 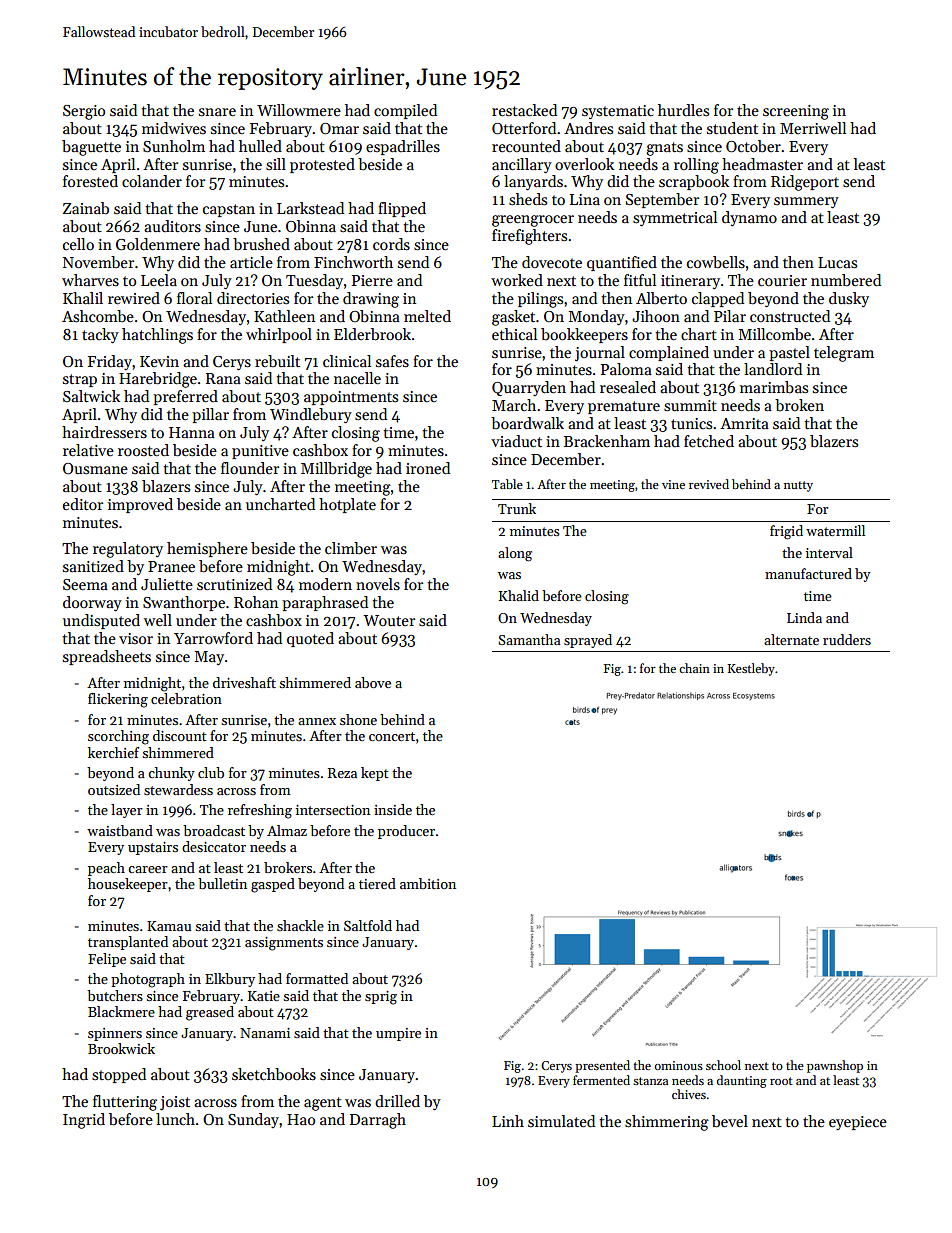 What do you see at coordinates (368, 925) in the image?
I see `Saltfold` at bounding box center [368, 925].
